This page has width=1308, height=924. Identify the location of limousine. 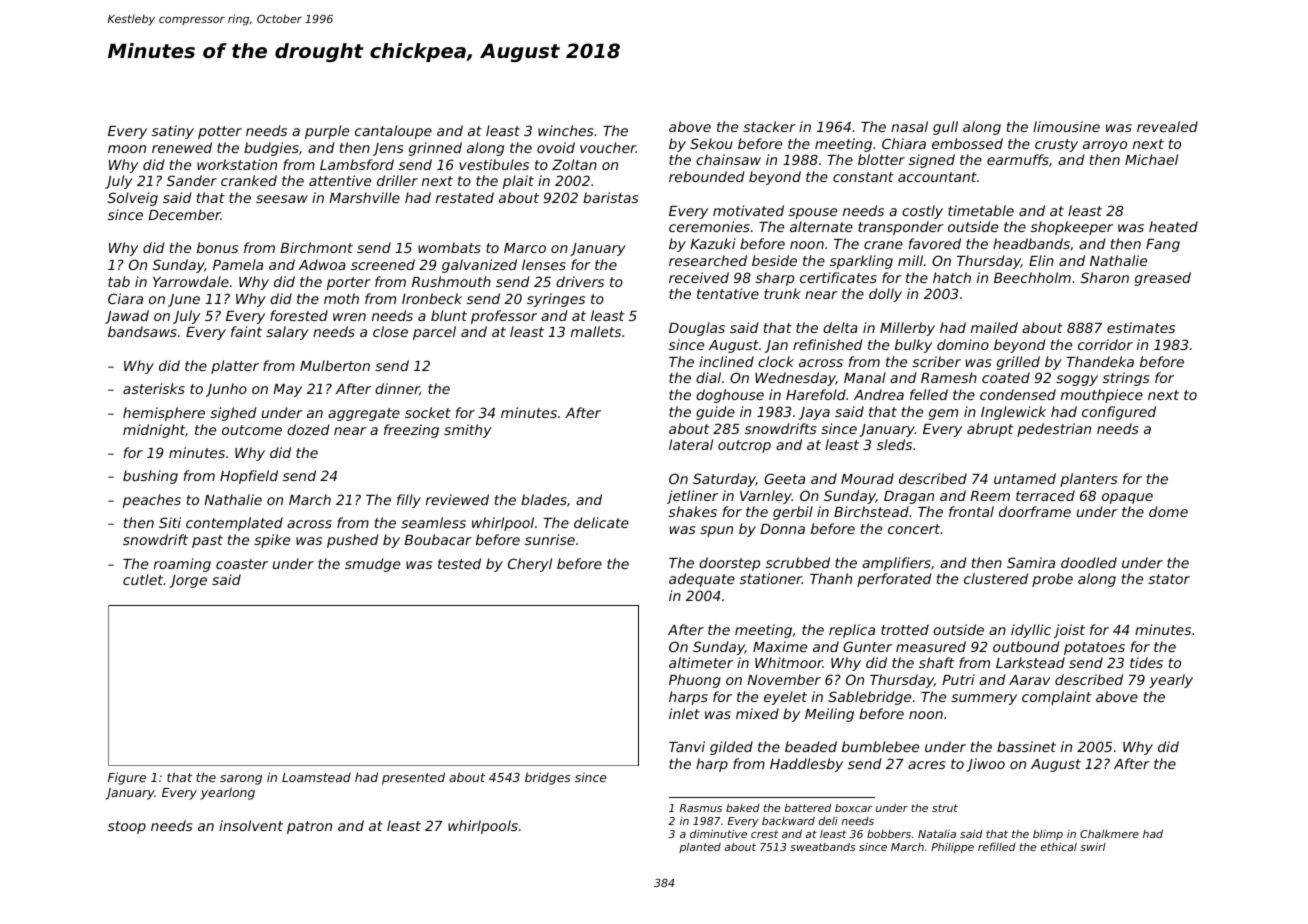
(1066, 126).
